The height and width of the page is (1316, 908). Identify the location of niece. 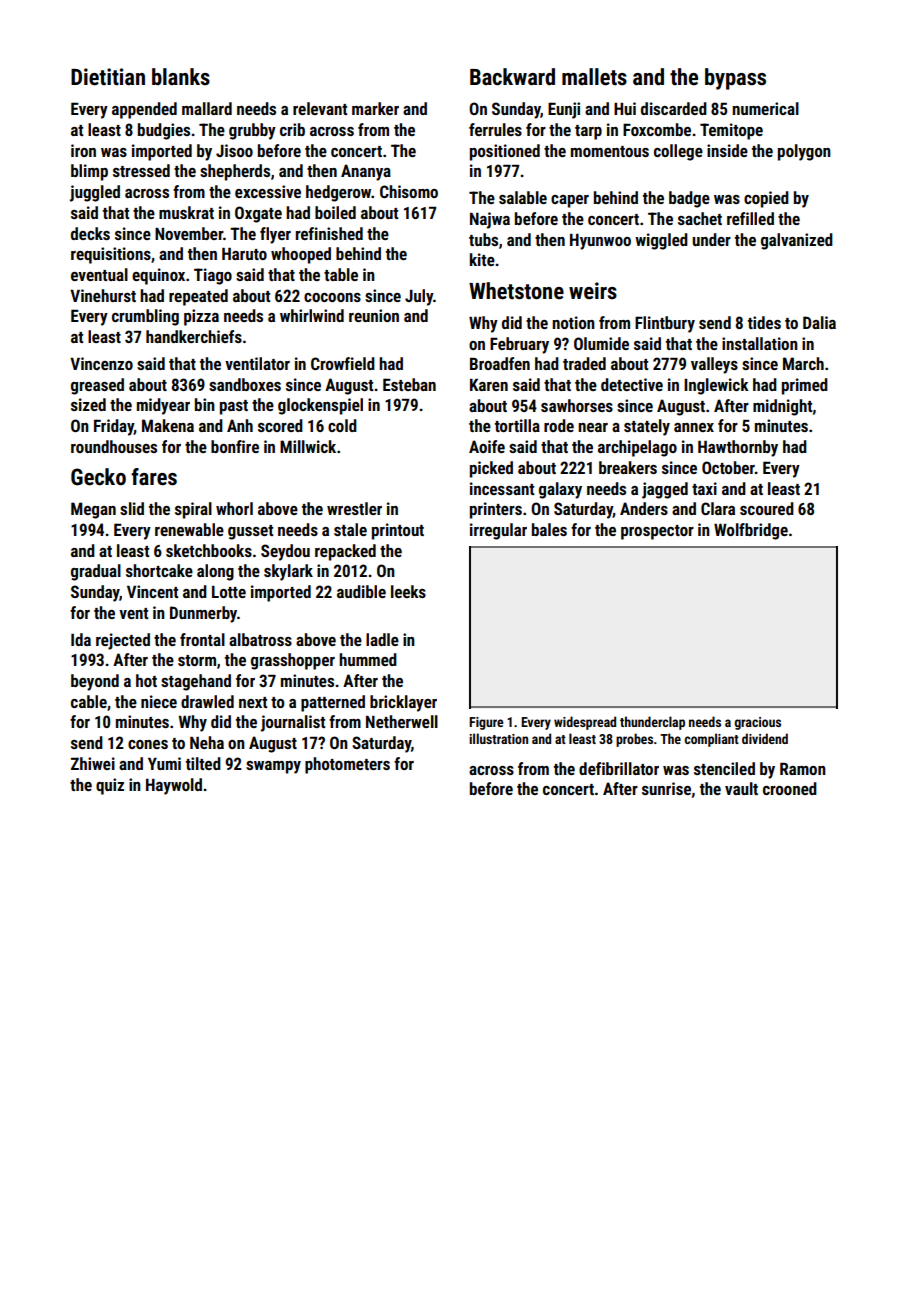
(159, 701).
